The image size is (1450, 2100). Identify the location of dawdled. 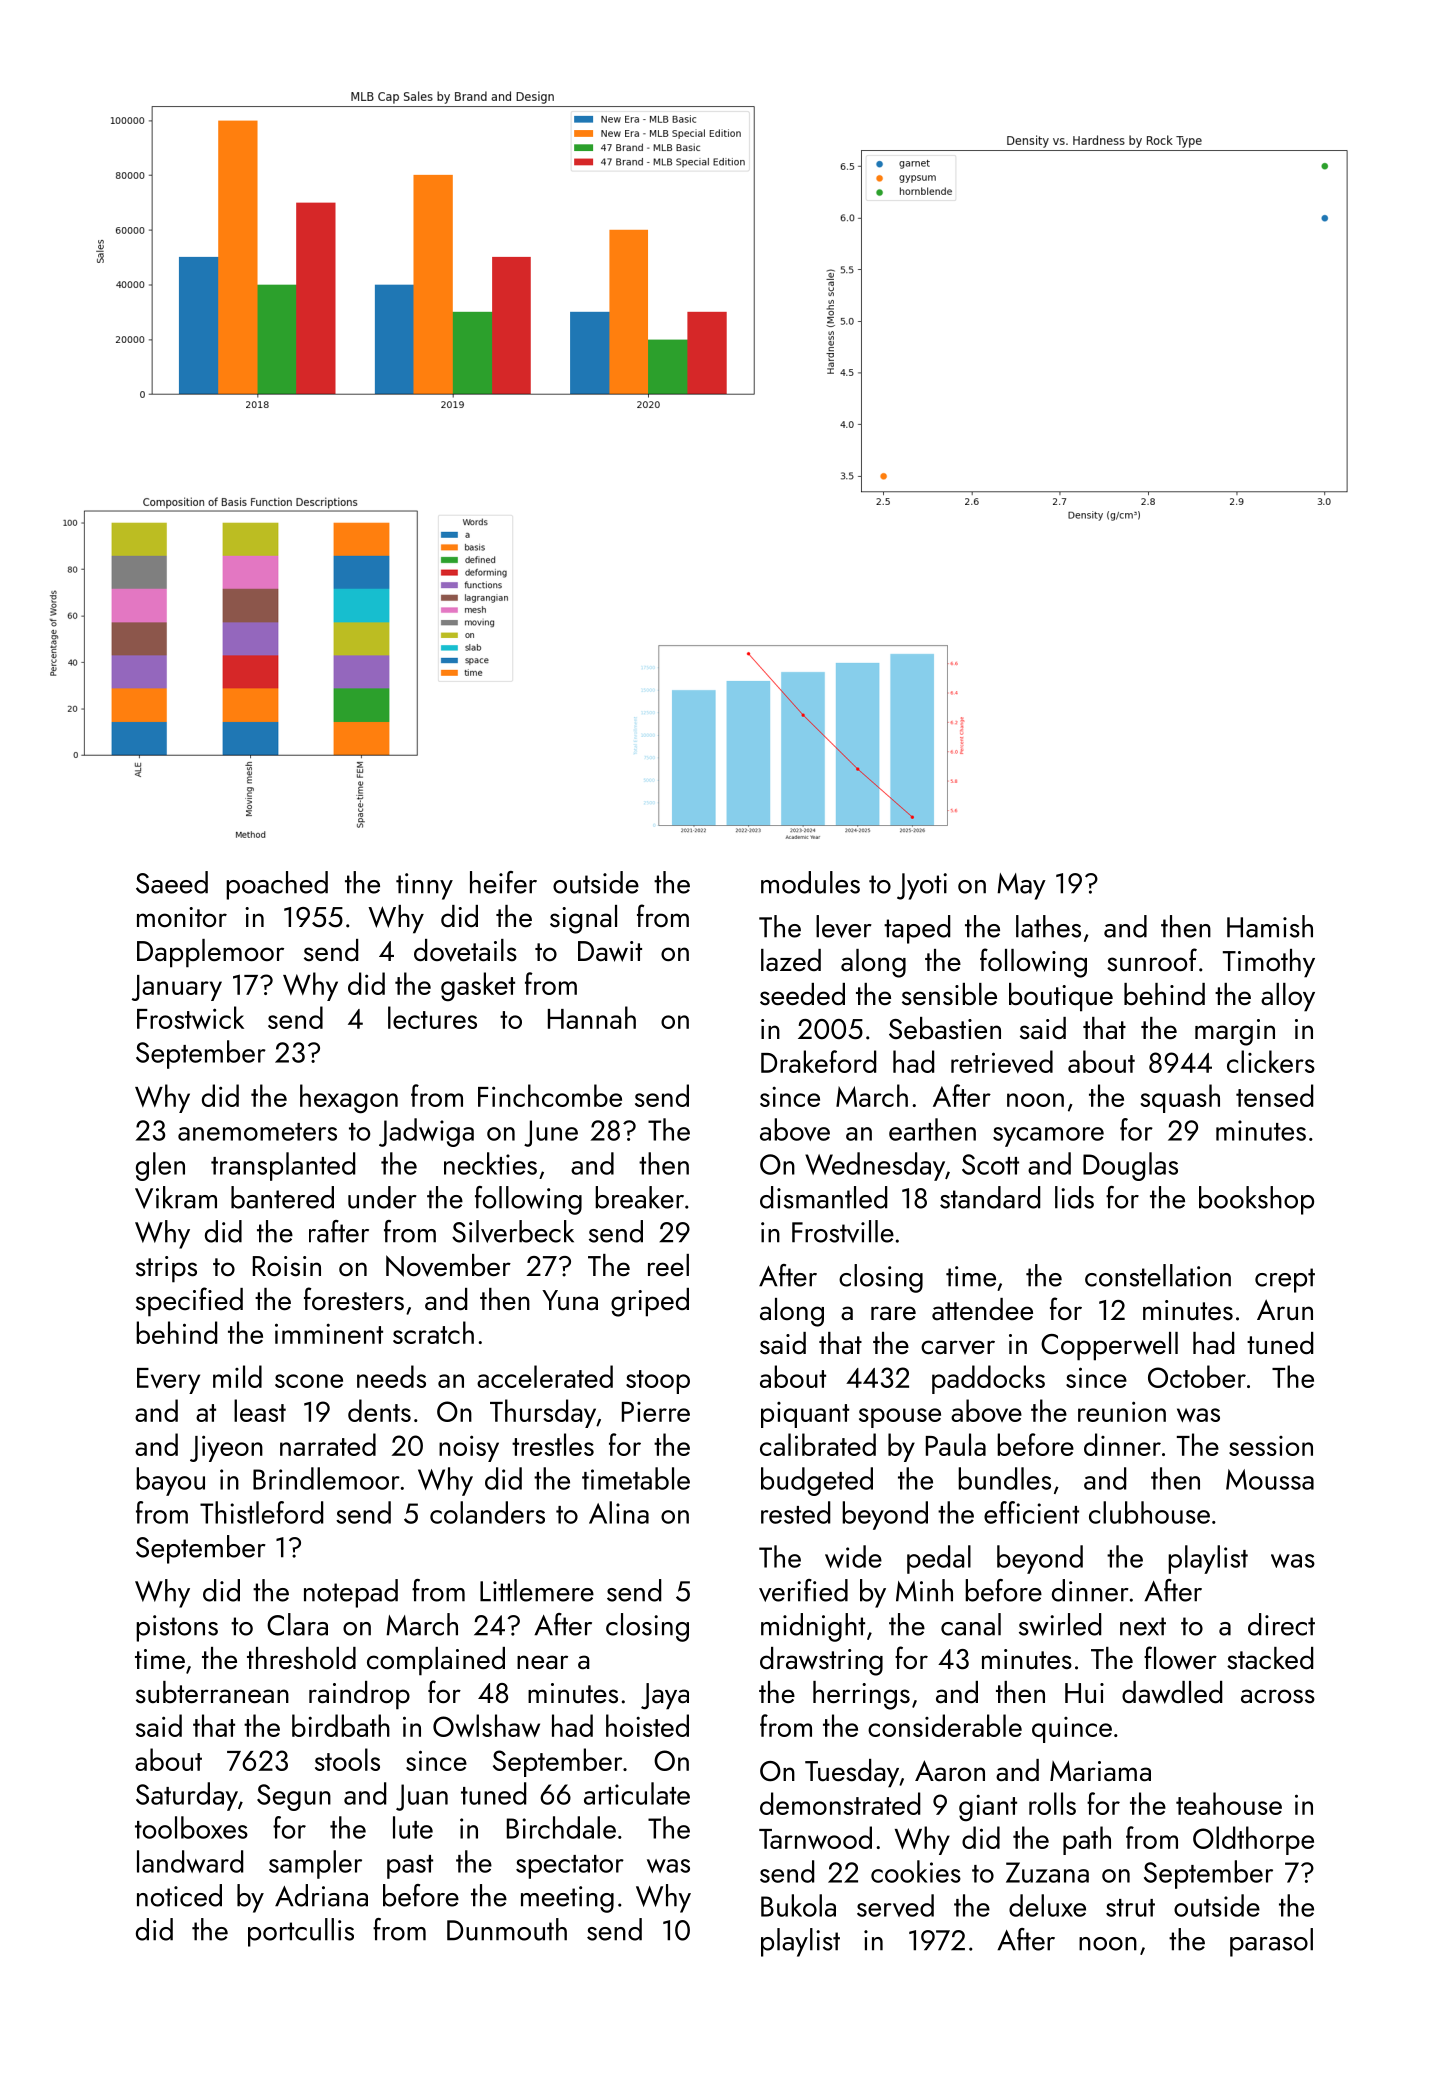
(1172, 1692).
